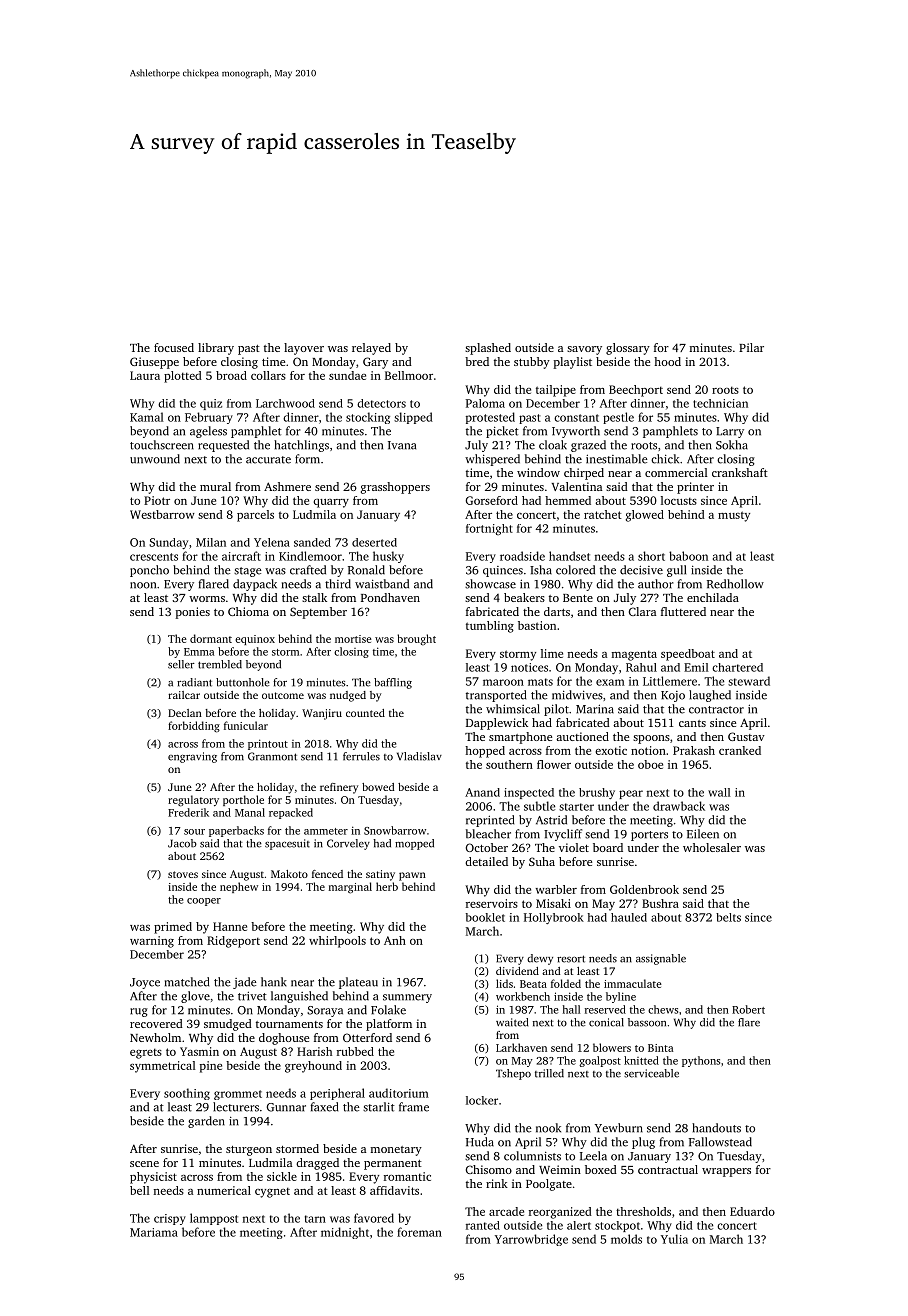  What do you see at coordinates (223, 446) in the screenshot?
I see `requested` at bounding box center [223, 446].
